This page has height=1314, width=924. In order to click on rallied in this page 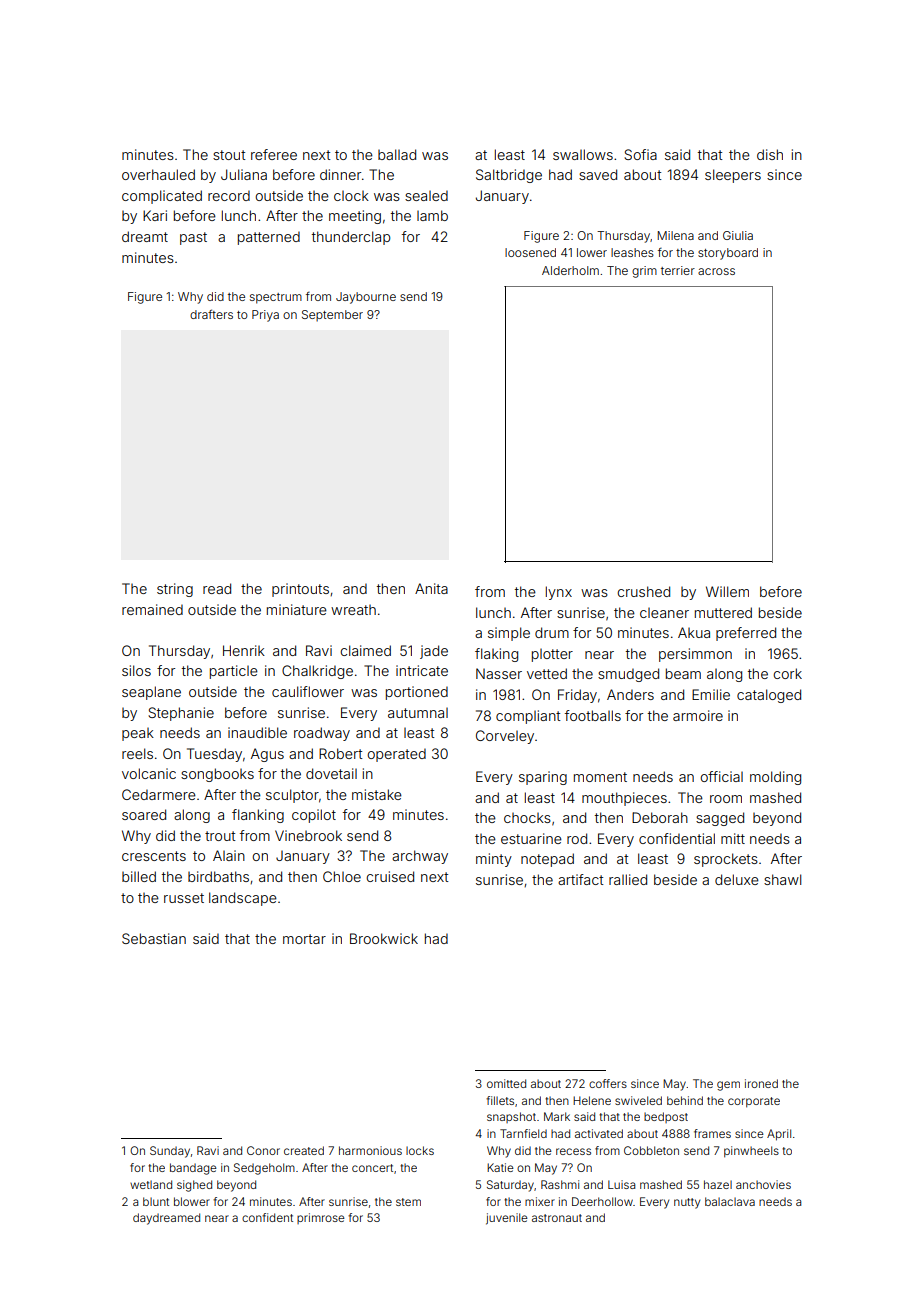, I will do `click(628, 879)`.
